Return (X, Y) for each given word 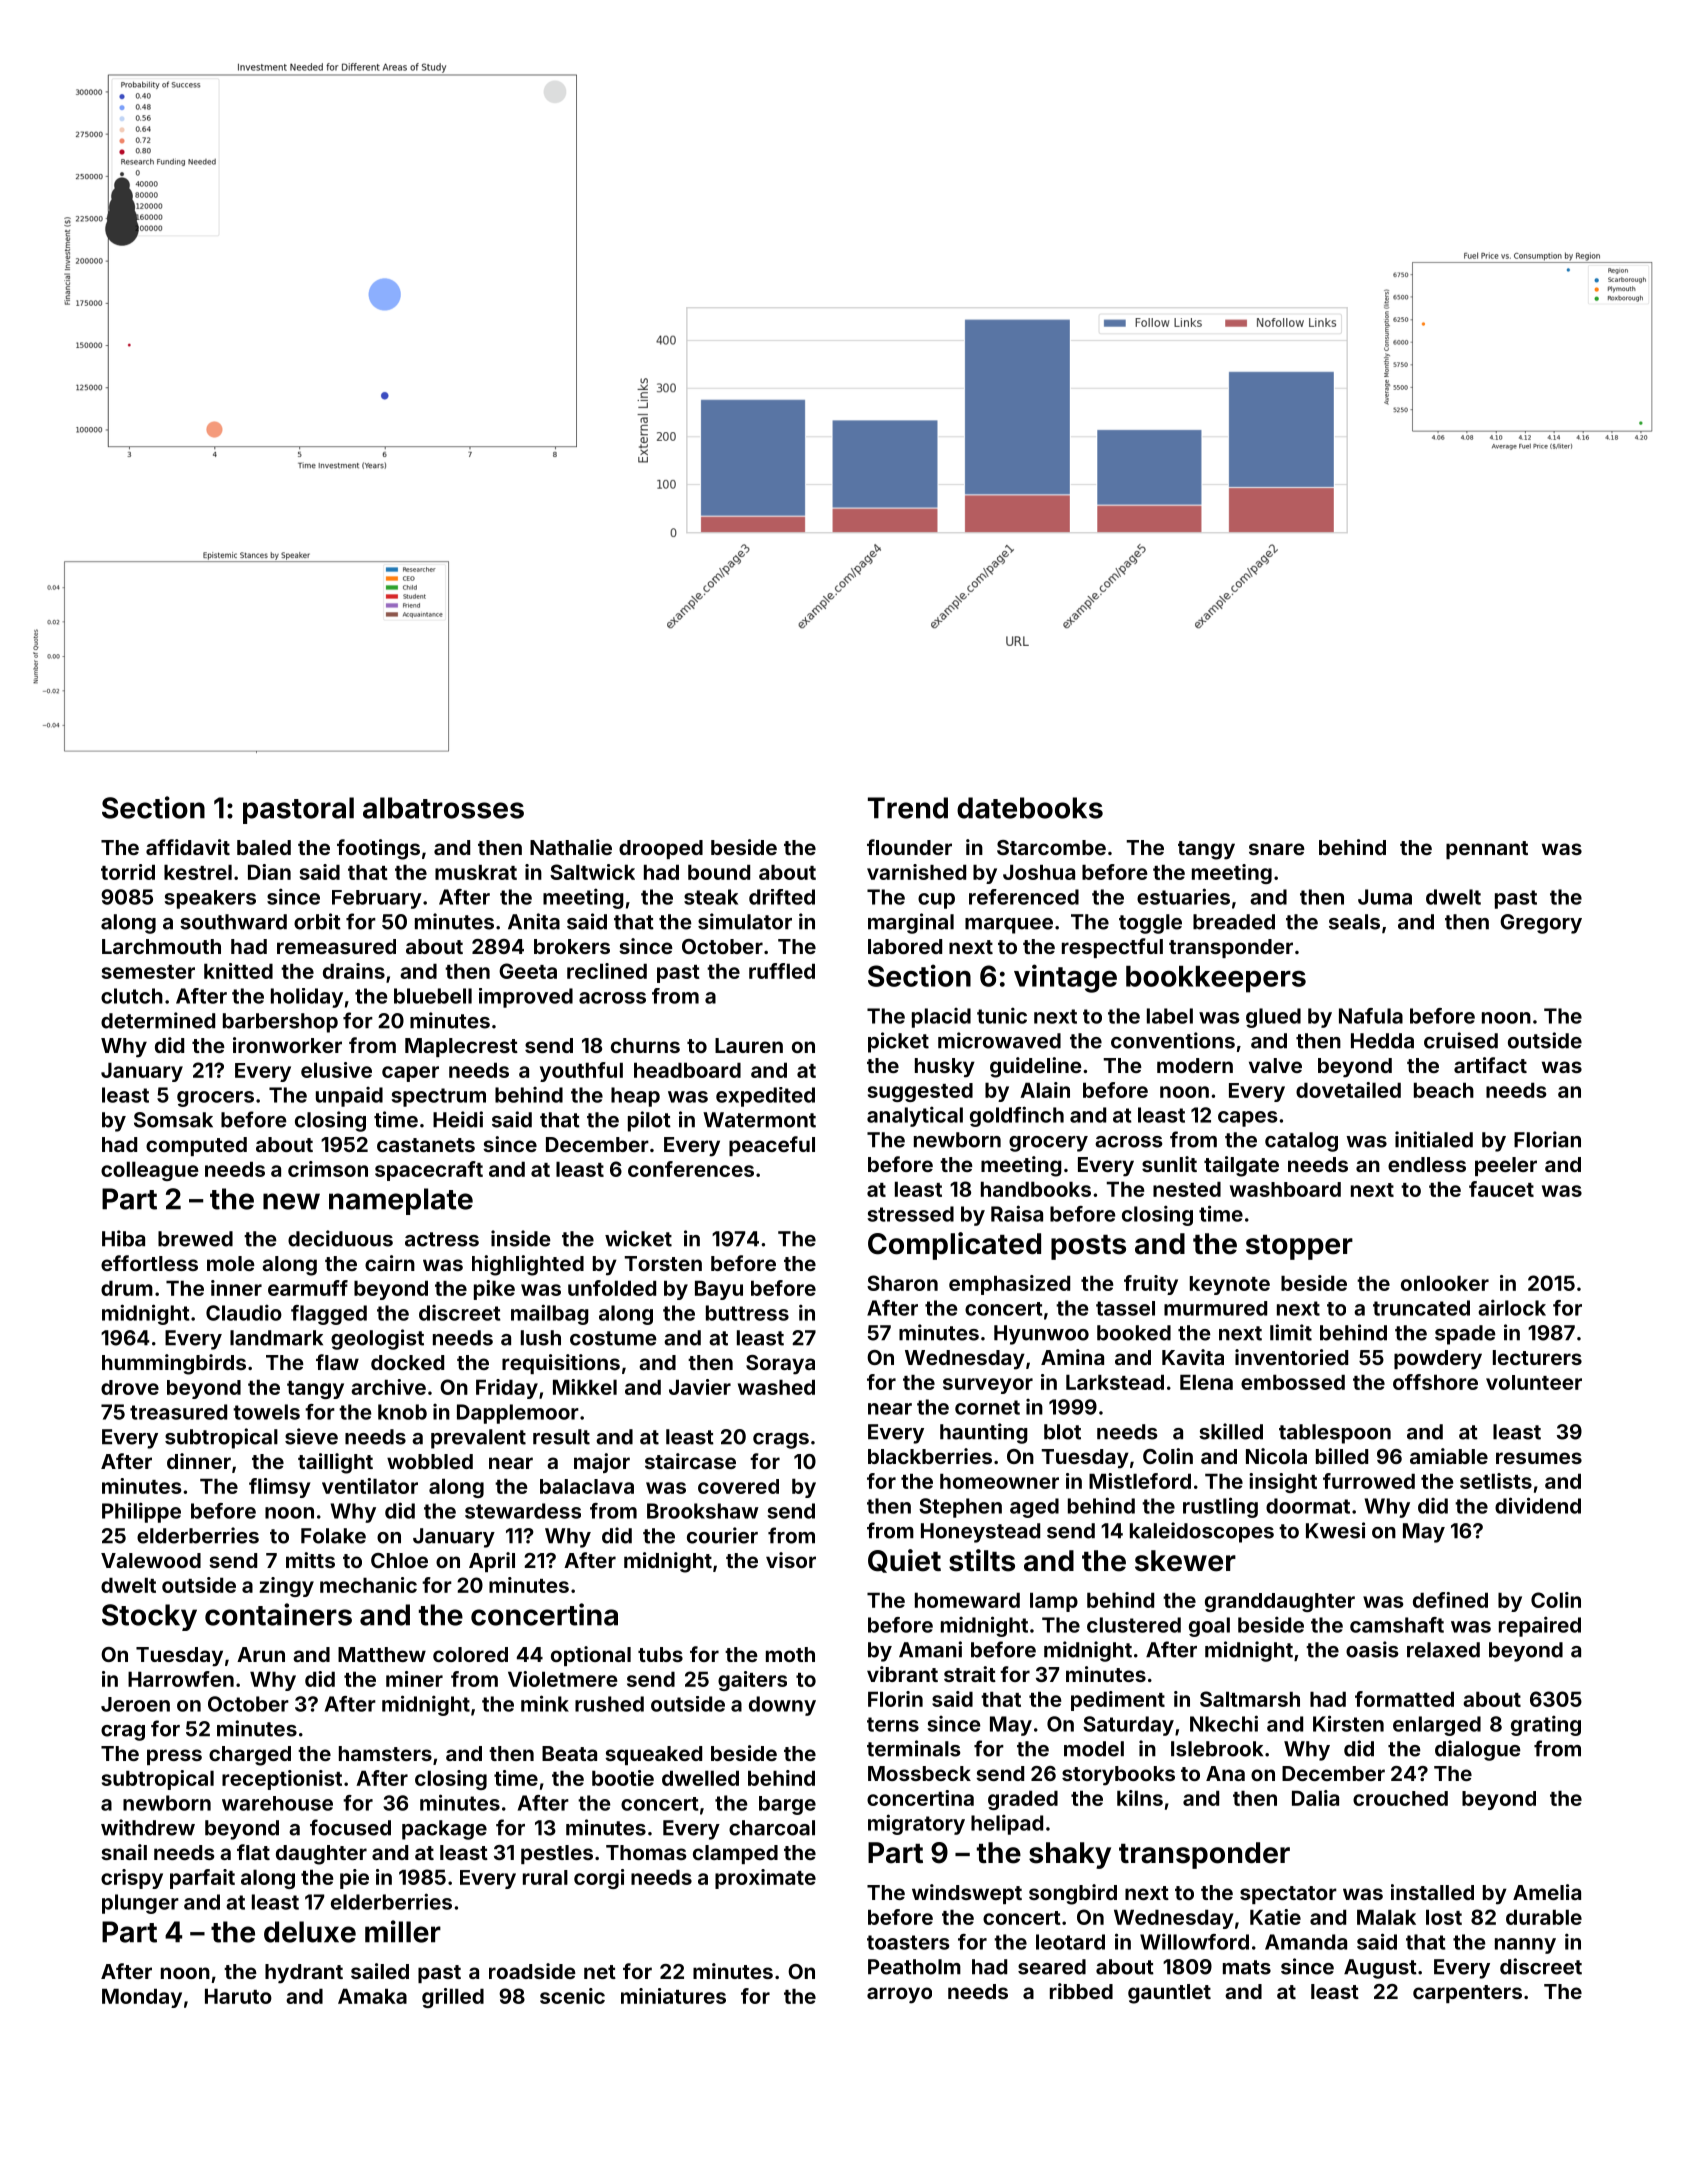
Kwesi (1335, 1530)
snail (124, 1852)
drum (127, 1288)
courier (722, 1535)
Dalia (1315, 1798)
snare (1277, 849)
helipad (1007, 1824)
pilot (649, 1121)
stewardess (523, 1511)
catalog (1301, 1142)
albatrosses (443, 808)
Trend (908, 808)
